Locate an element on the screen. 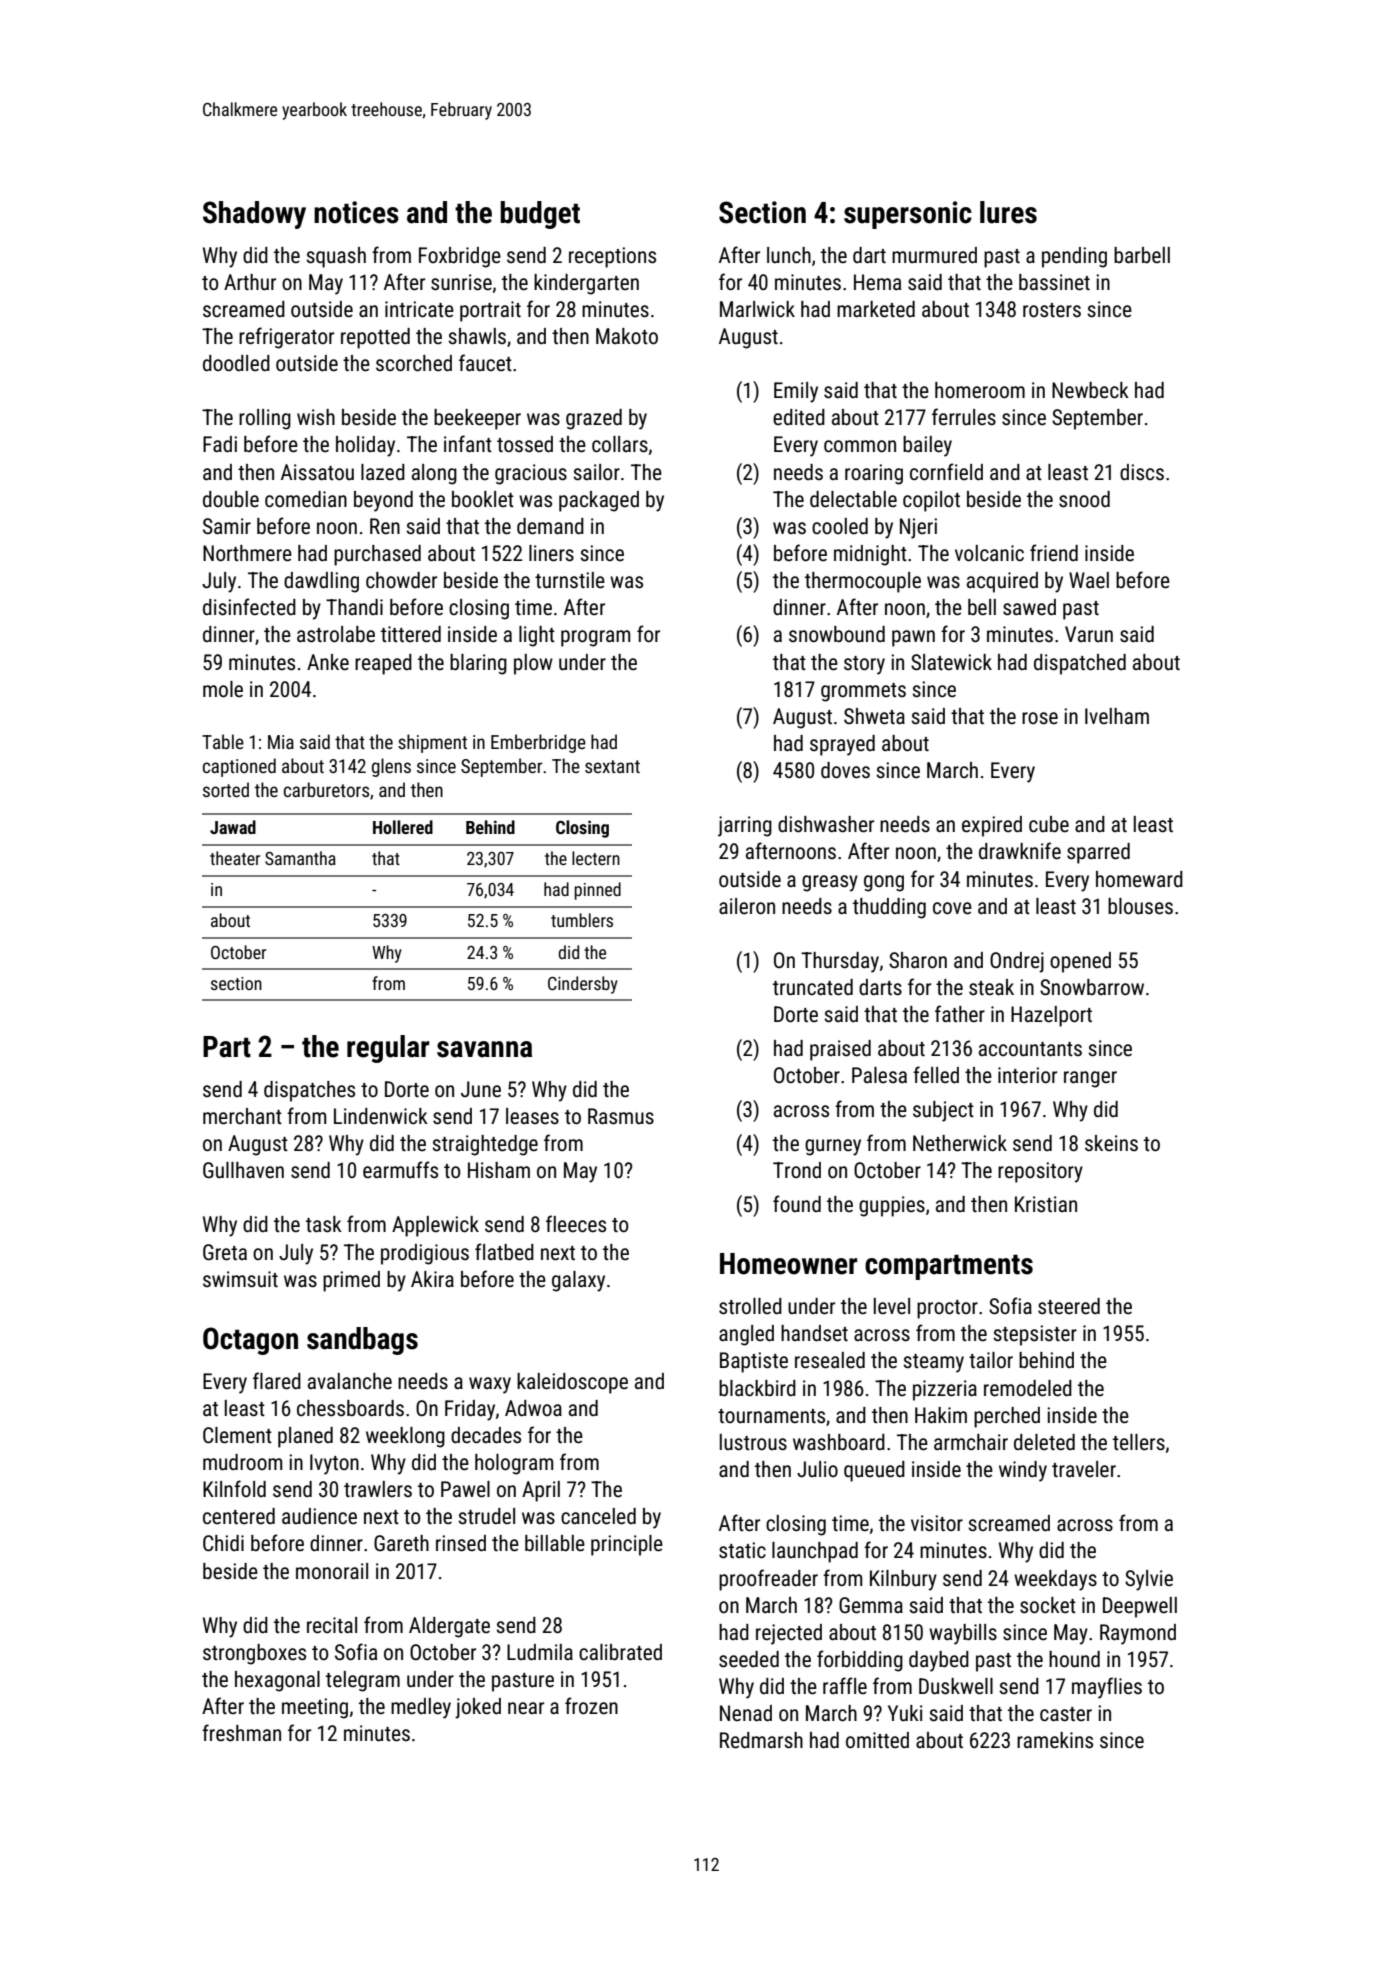  kaleidoscope is located at coordinates (572, 1383).
